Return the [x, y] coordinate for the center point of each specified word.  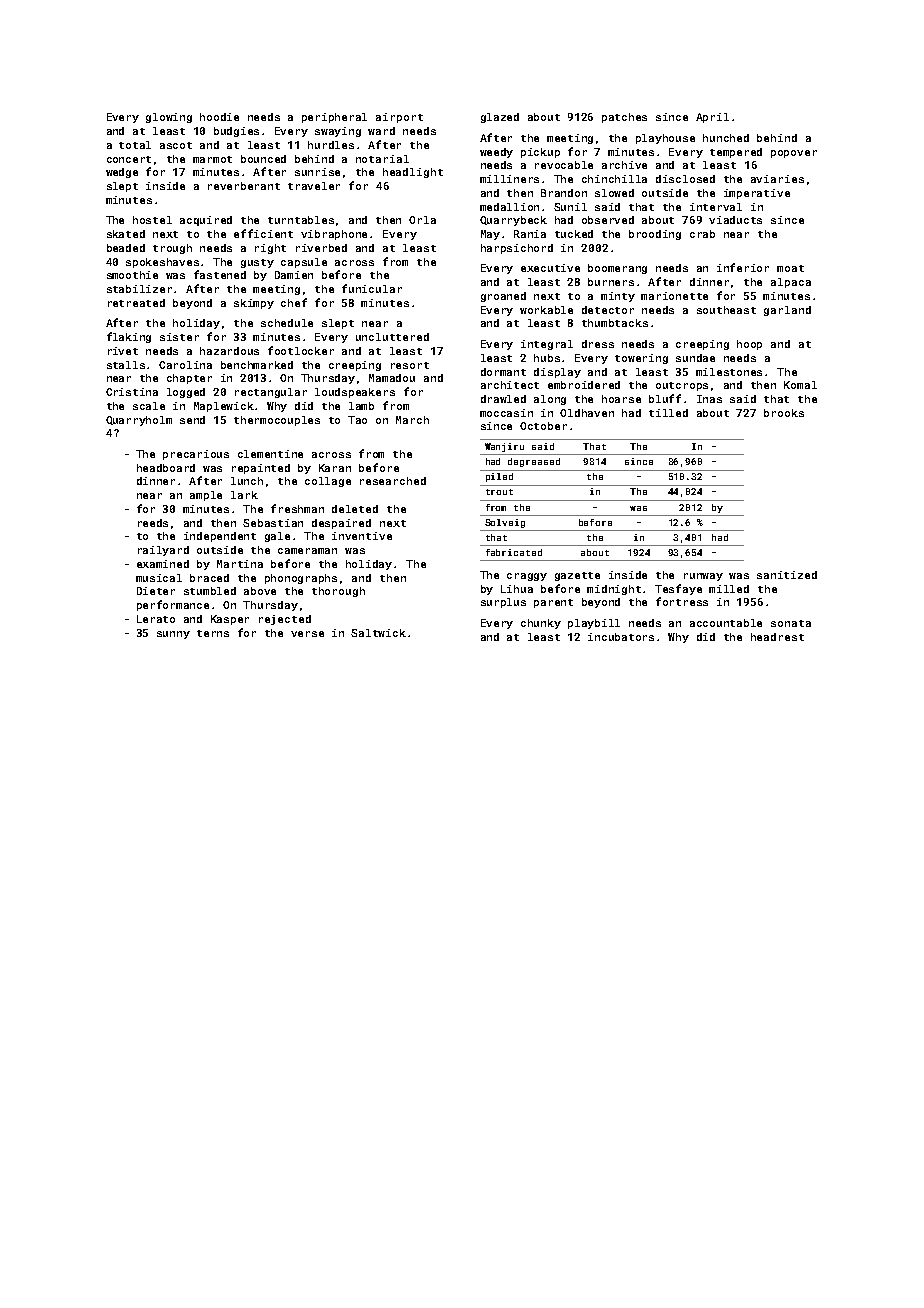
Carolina [185, 365]
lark [244, 495]
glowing [169, 118]
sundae [695, 358]
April [712, 118]
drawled [503, 399]
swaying [338, 132]
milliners [509, 179]
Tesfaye [678, 589]
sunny [173, 635]
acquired [206, 221]
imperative [757, 194]
